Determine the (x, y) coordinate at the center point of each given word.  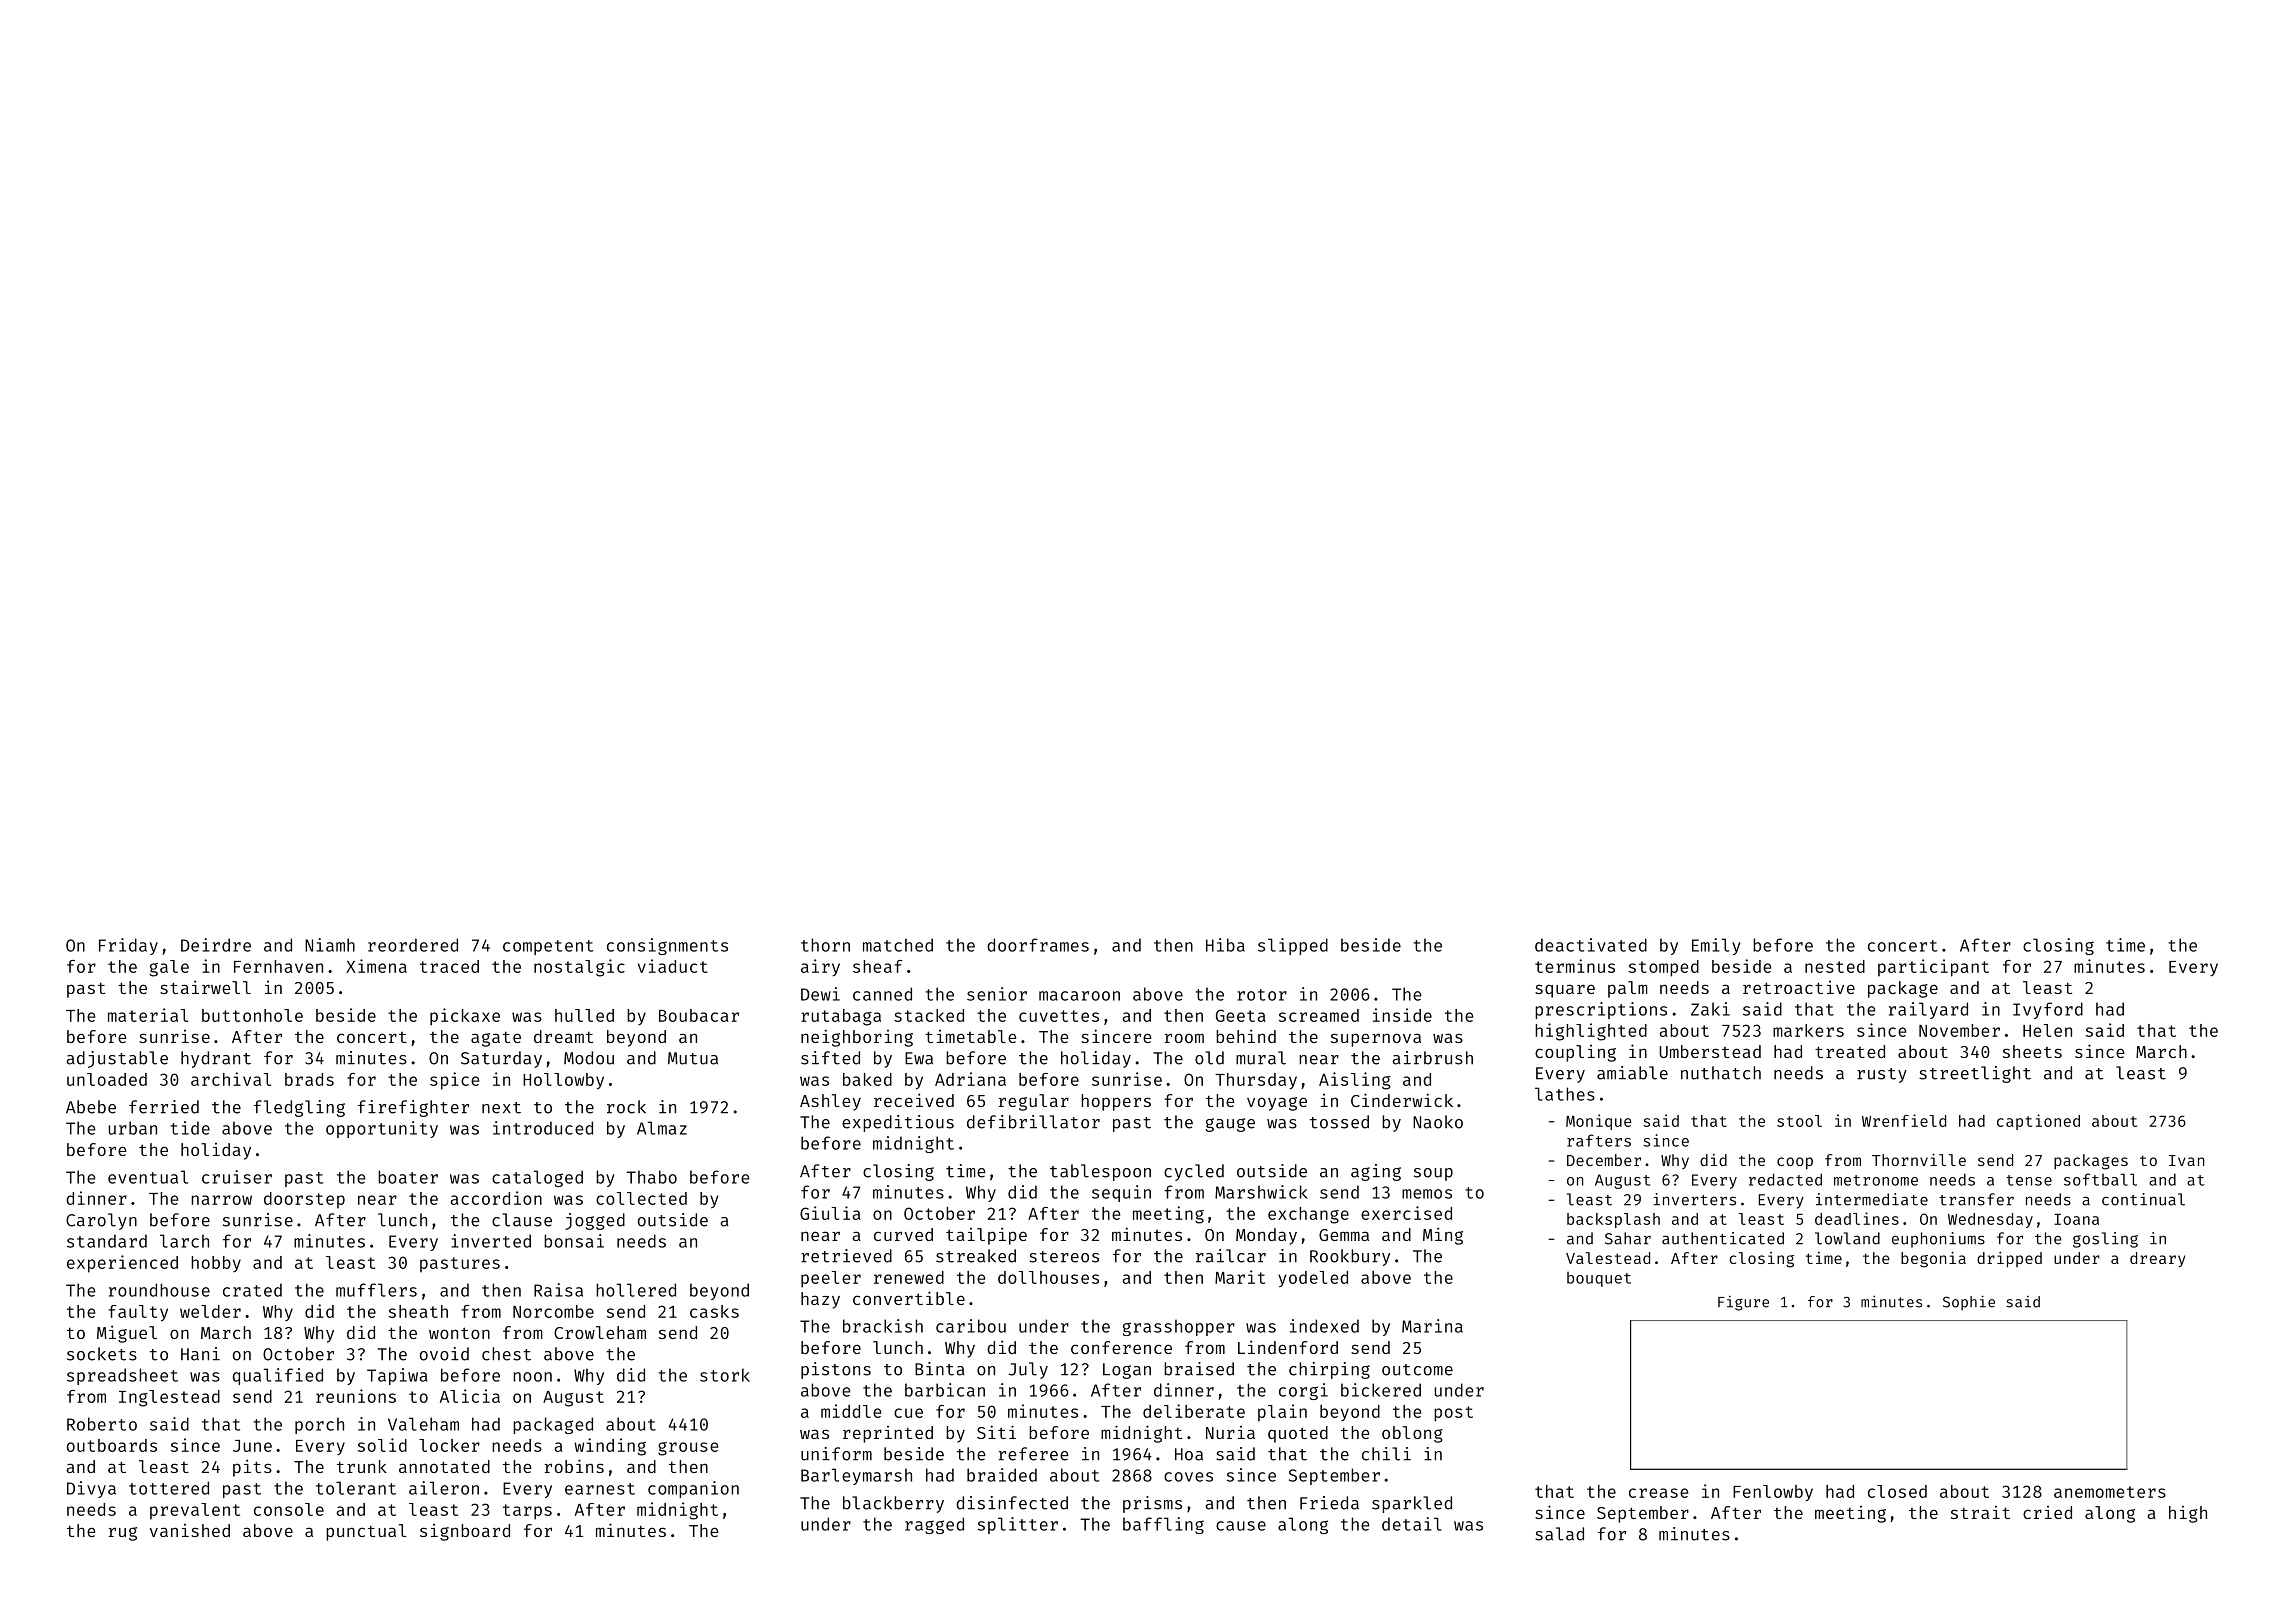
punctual (366, 1532)
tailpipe (986, 1236)
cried (2047, 1512)
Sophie (1969, 1303)
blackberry (893, 1504)
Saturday (501, 1059)
